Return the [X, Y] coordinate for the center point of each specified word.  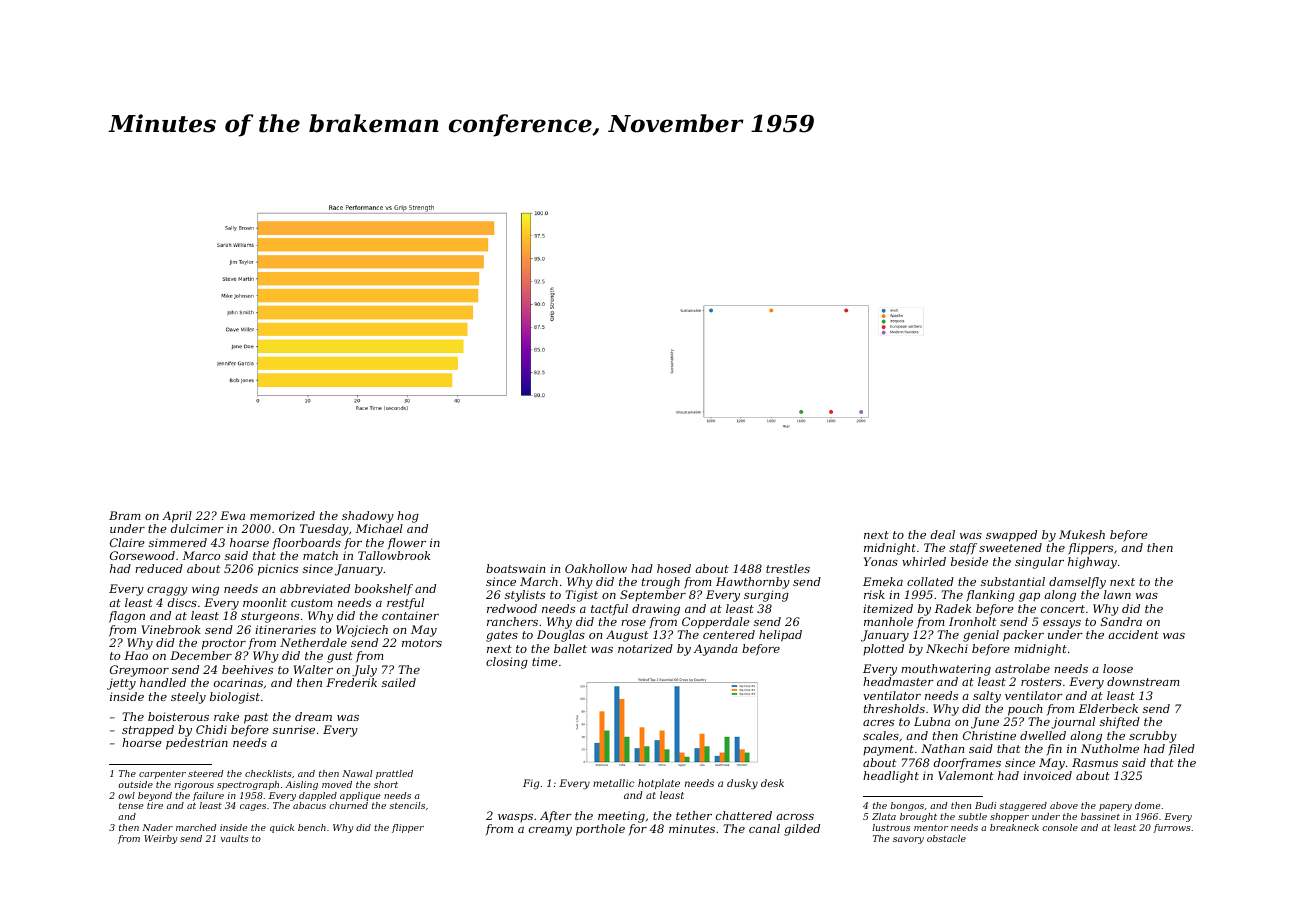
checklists [268, 773]
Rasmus [1095, 762]
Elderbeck [1108, 708]
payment [888, 750]
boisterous [178, 716]
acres [878, 723]
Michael [379, 528]
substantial [1013, 581]
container [410, 615]
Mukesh [1082, 534]
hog [408, 517]
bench [312, 827]
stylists [525, 596]
